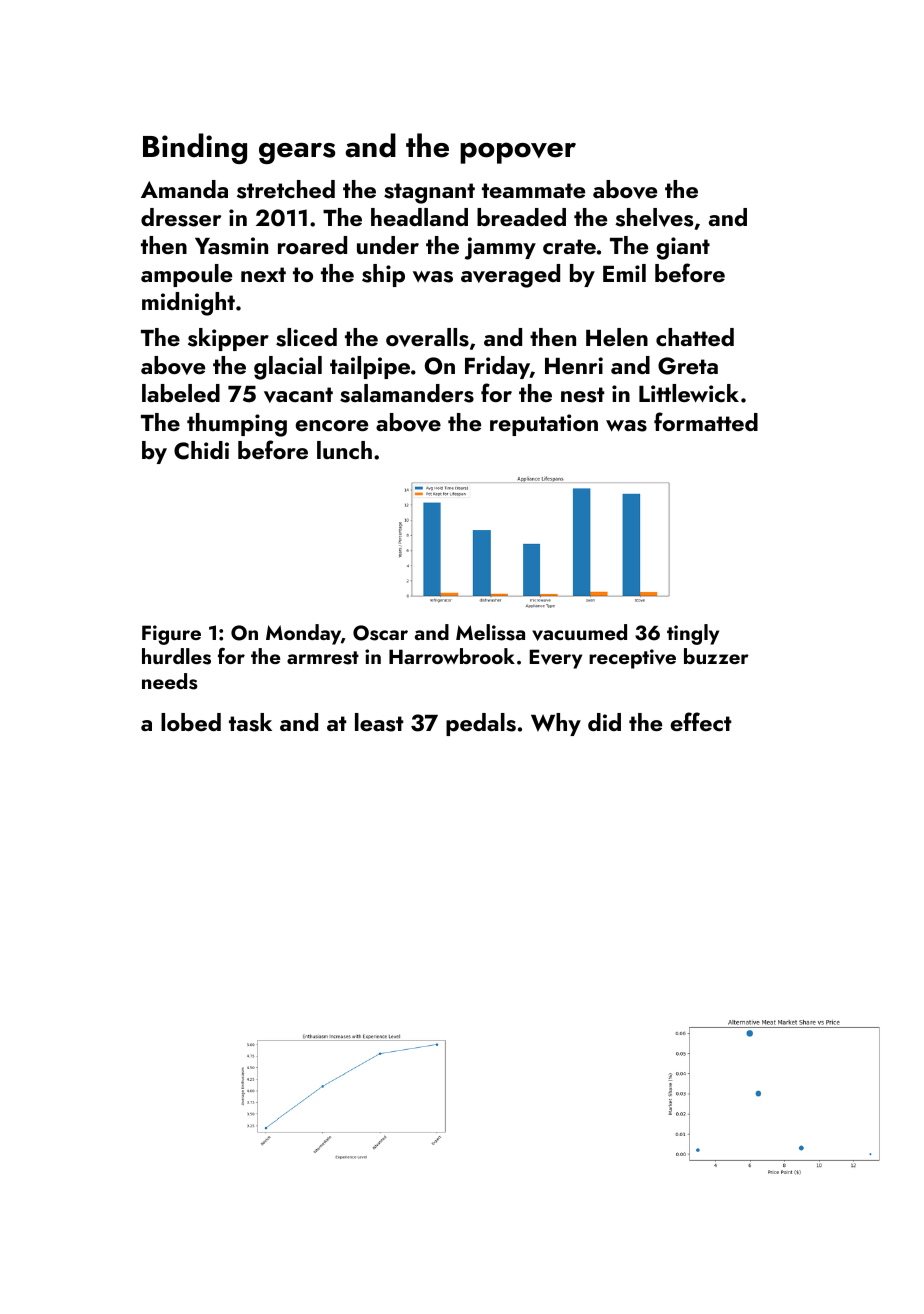 The width and height of the image is (924, 1314). I want to click on popover, so click(518, 153).
